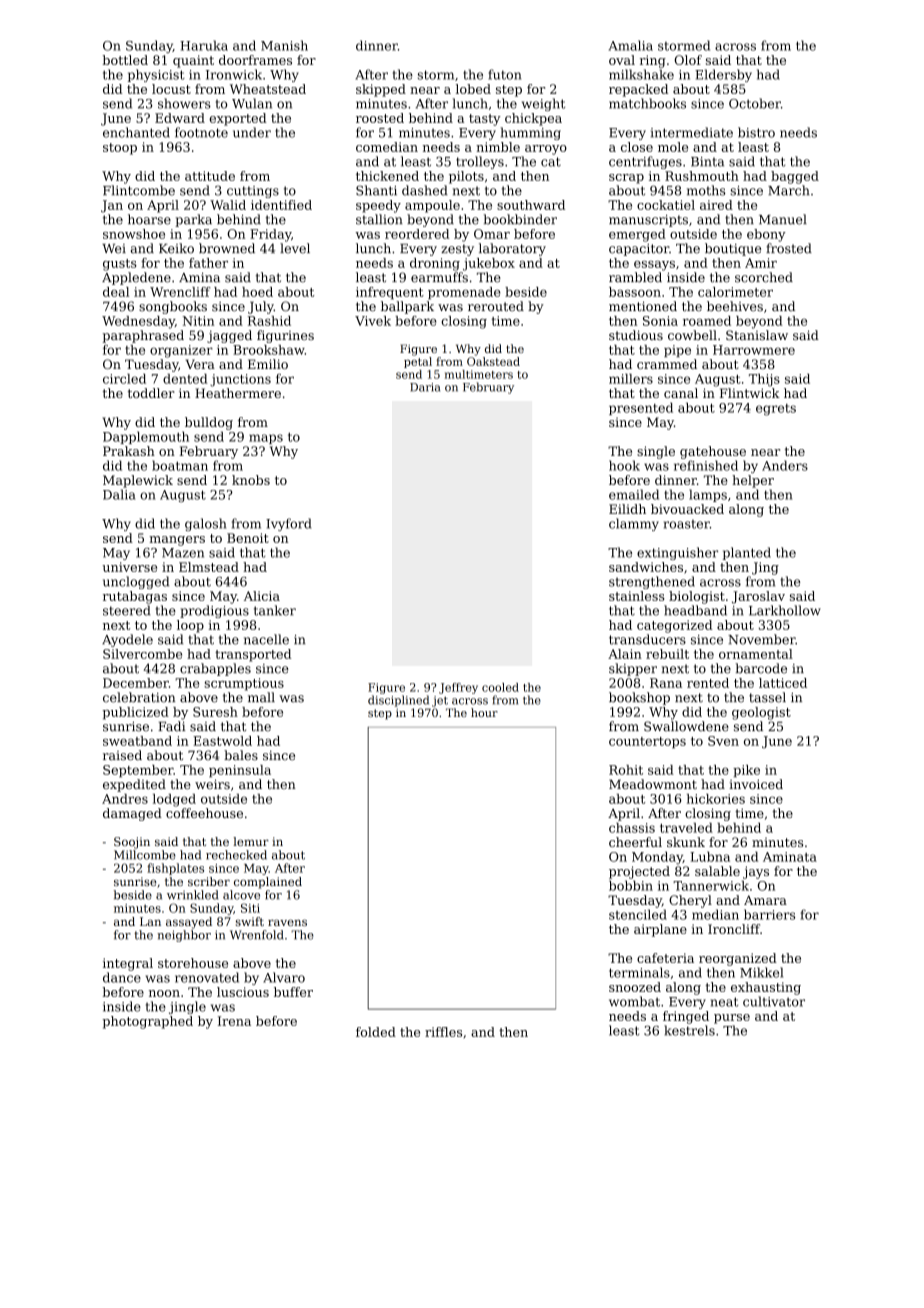  What do you see at coordinates (136, 132) in the image?
I see `enchanted` at bounding box center [136, 132].
